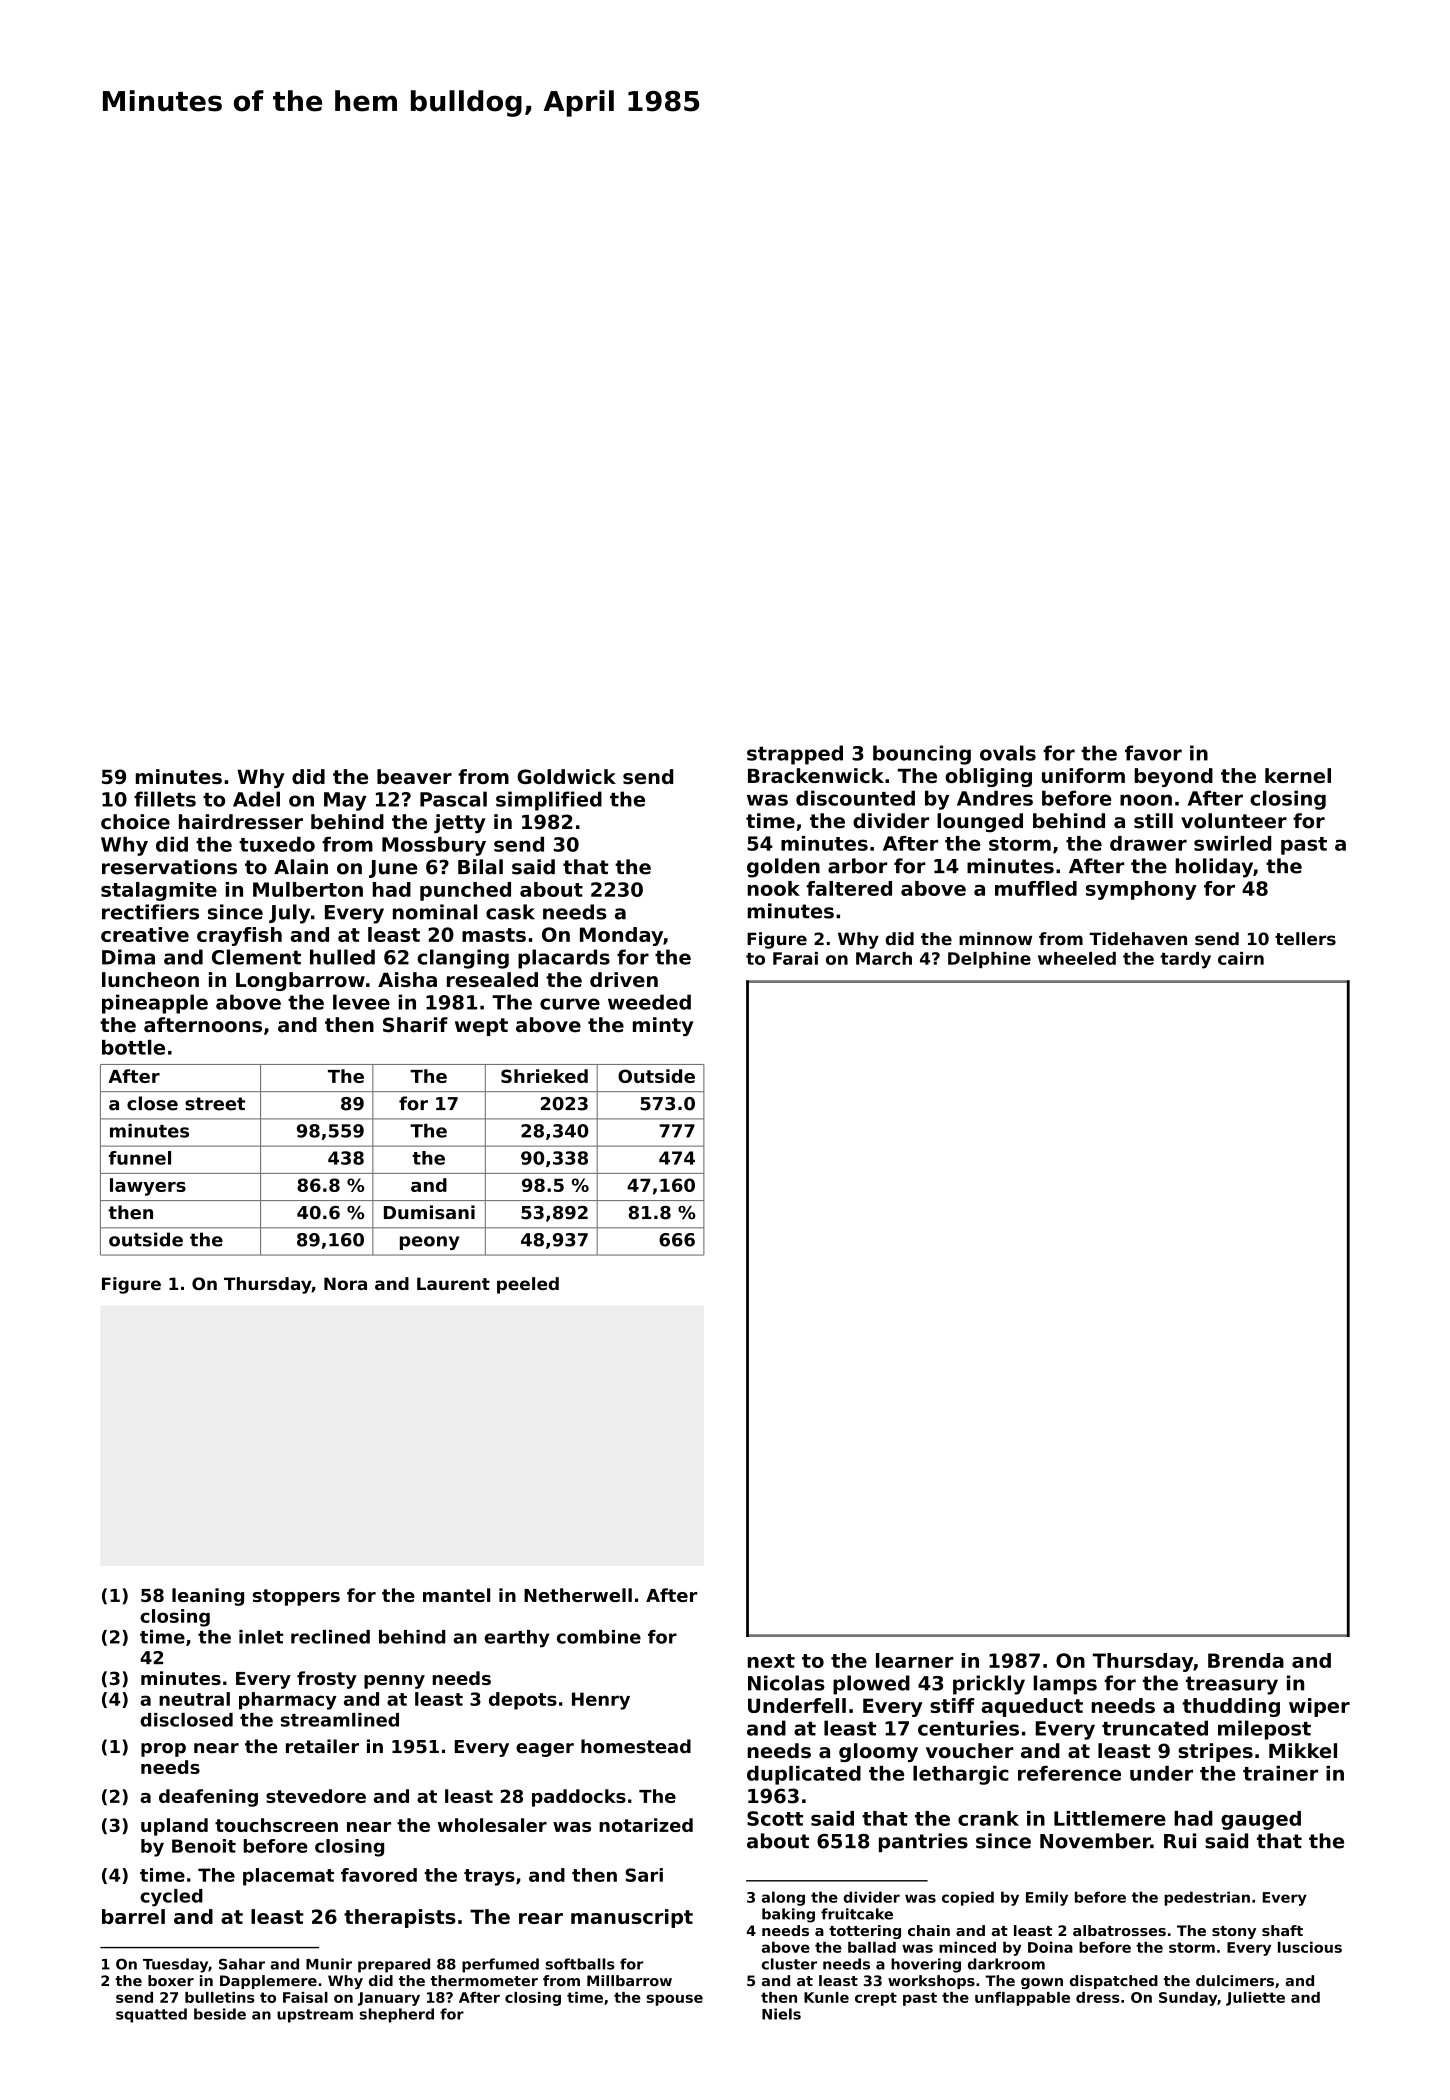  What do you see at coordinates (528, 1285) in the page?
I see `peeled` at bounding box center [528, 1285].
